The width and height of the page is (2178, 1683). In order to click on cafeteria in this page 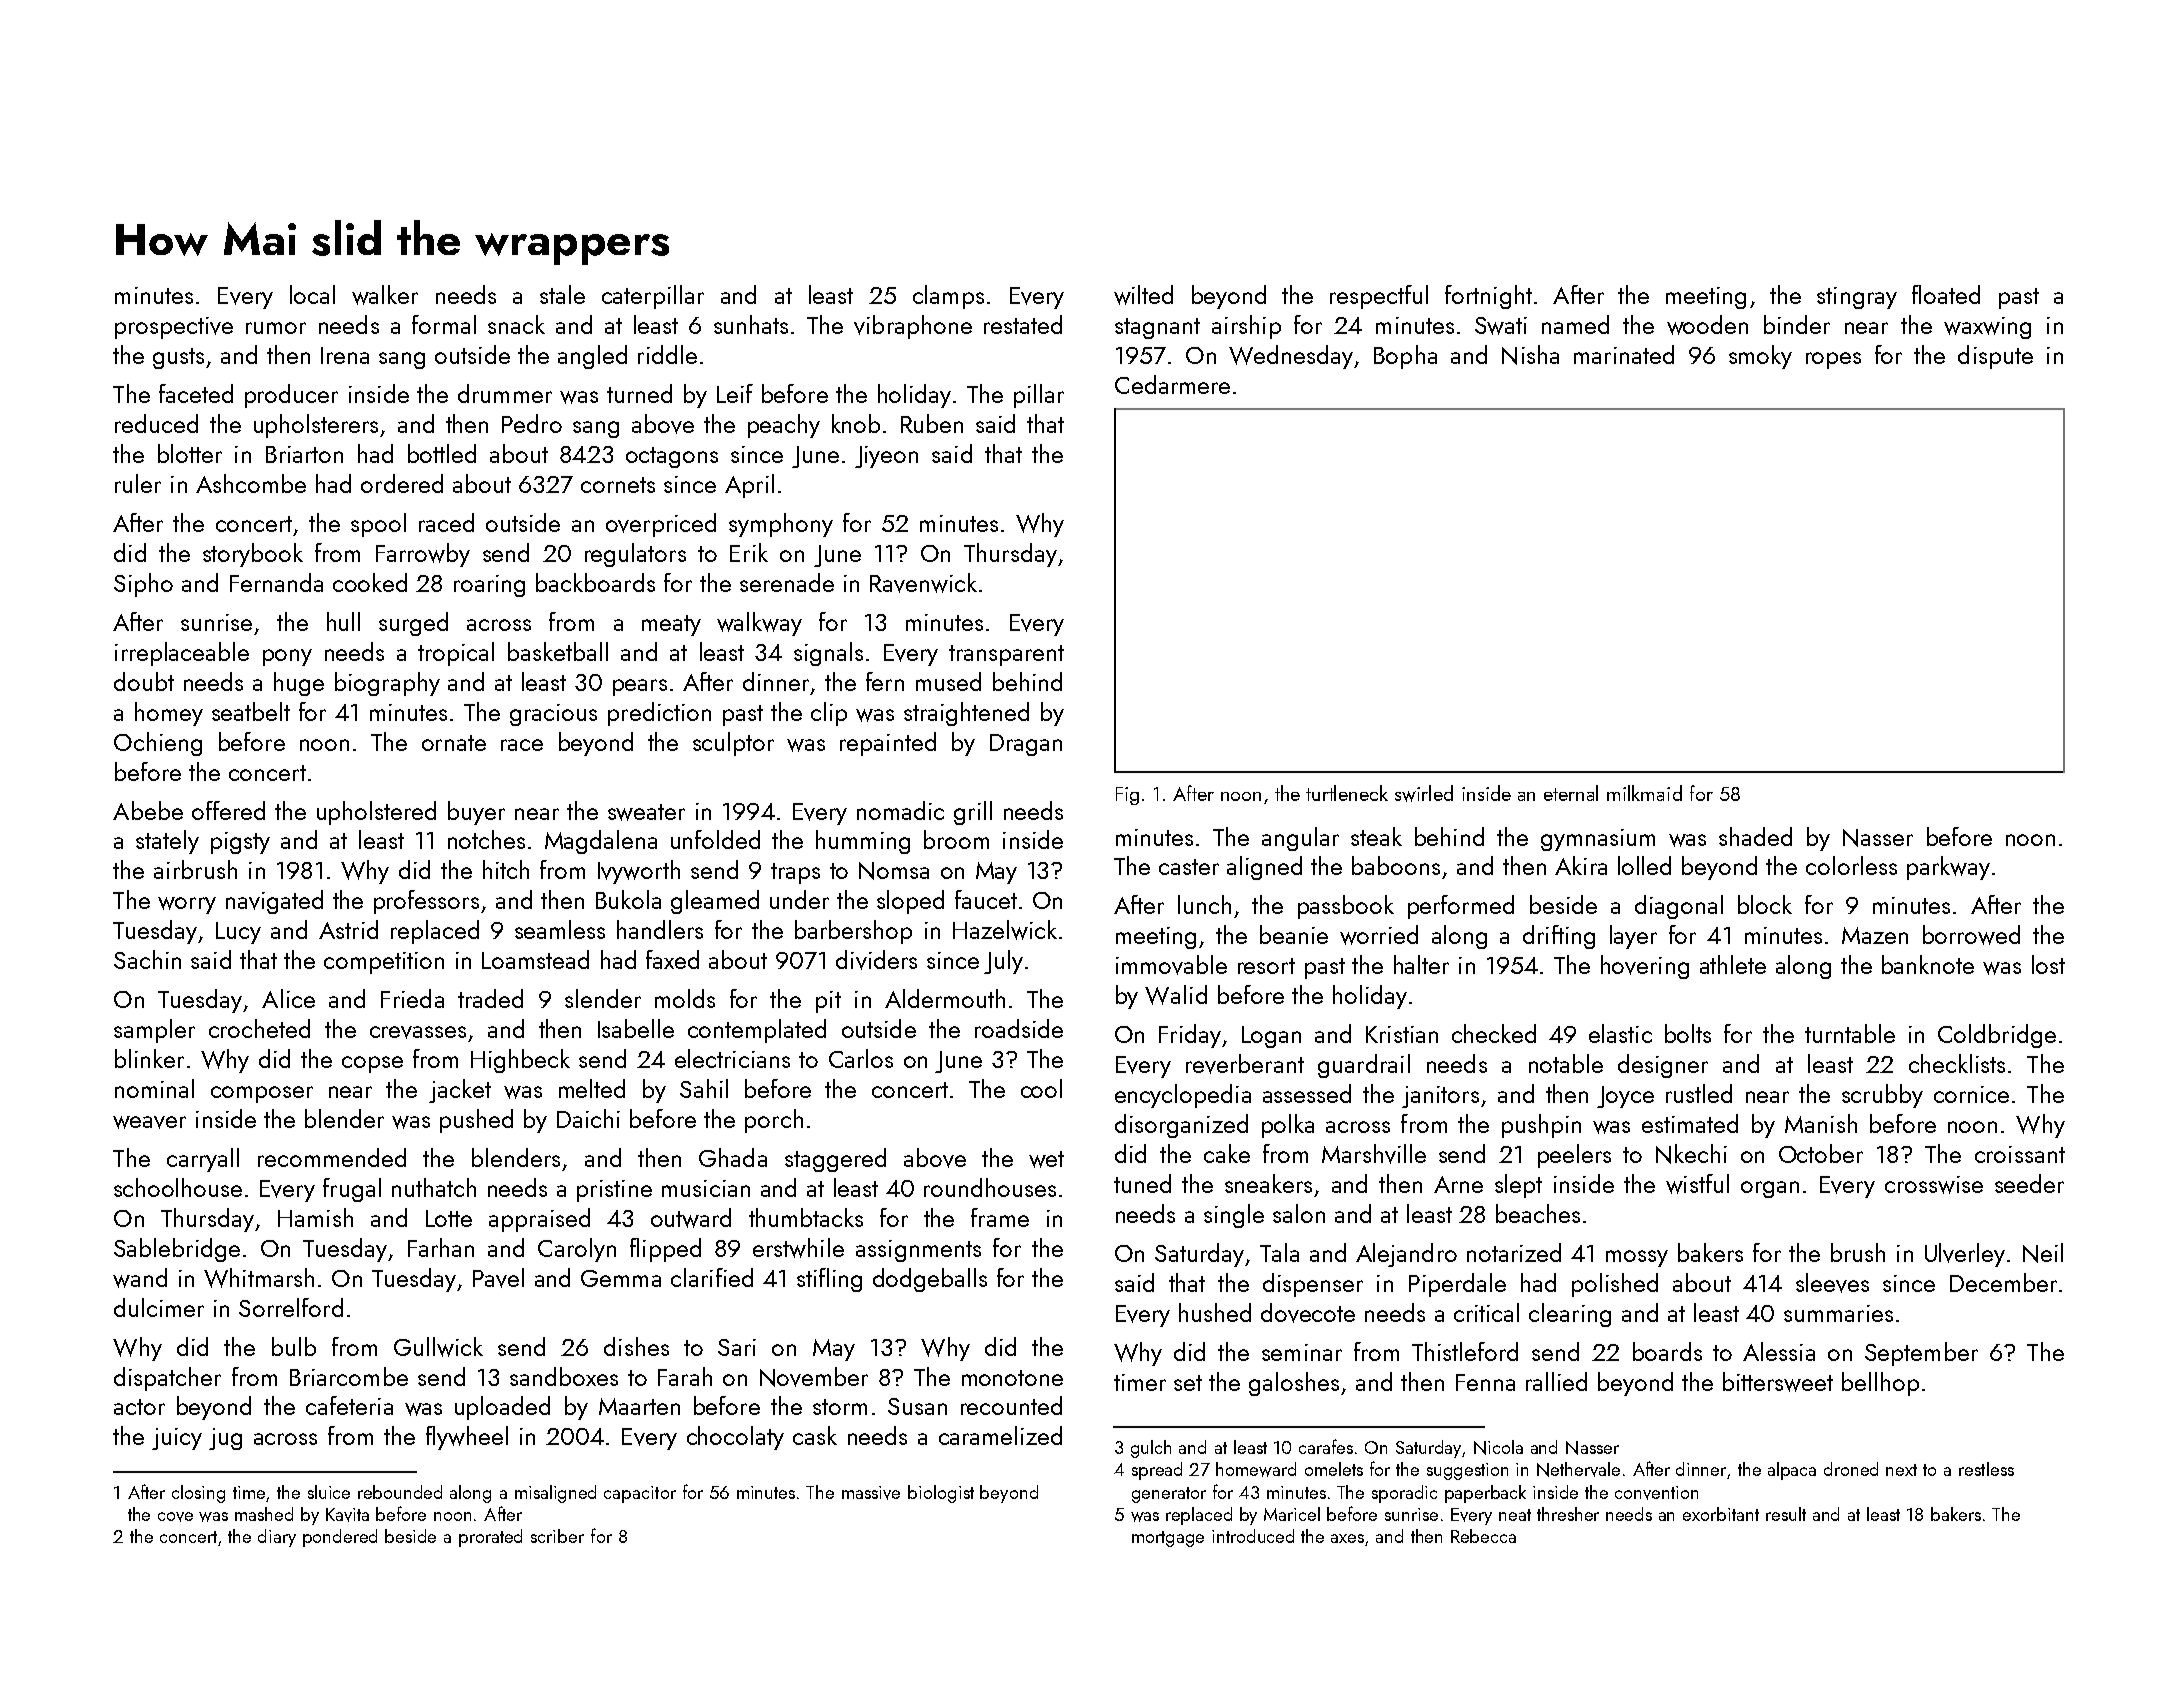, I will do `click(349, 1405)`.
